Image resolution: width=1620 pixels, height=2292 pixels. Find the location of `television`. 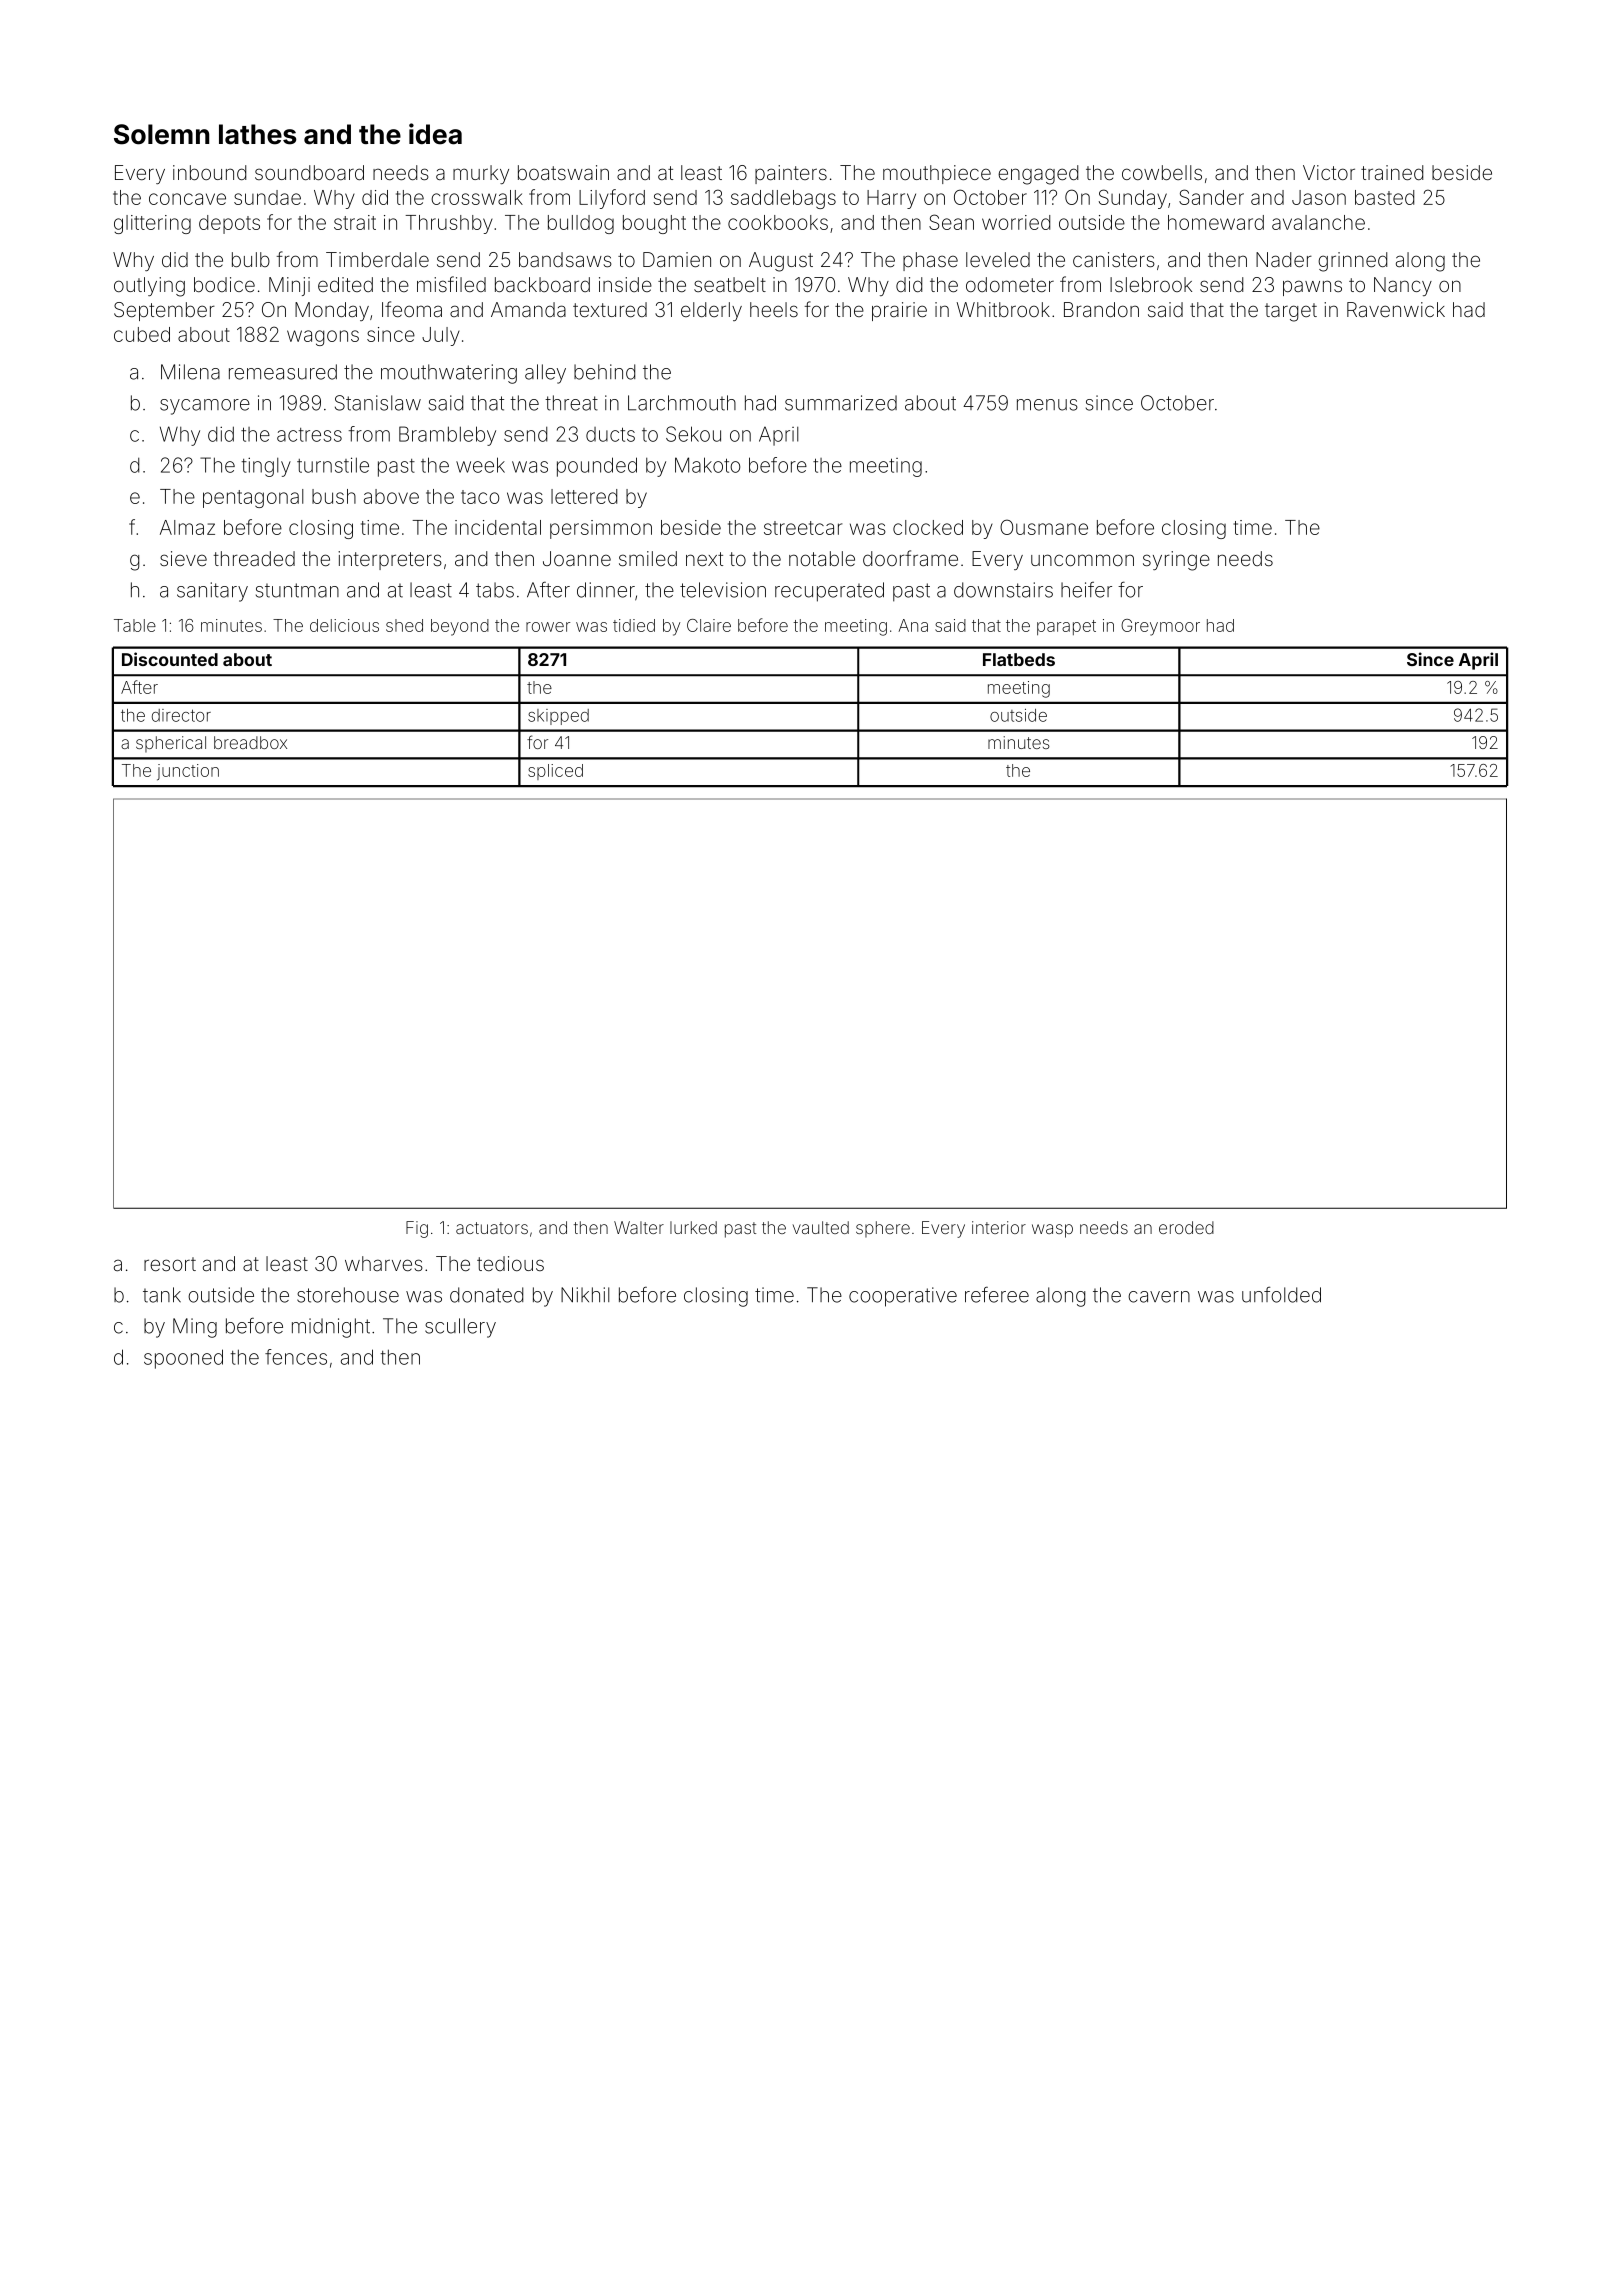

television is located at coordinates (723, 590).
